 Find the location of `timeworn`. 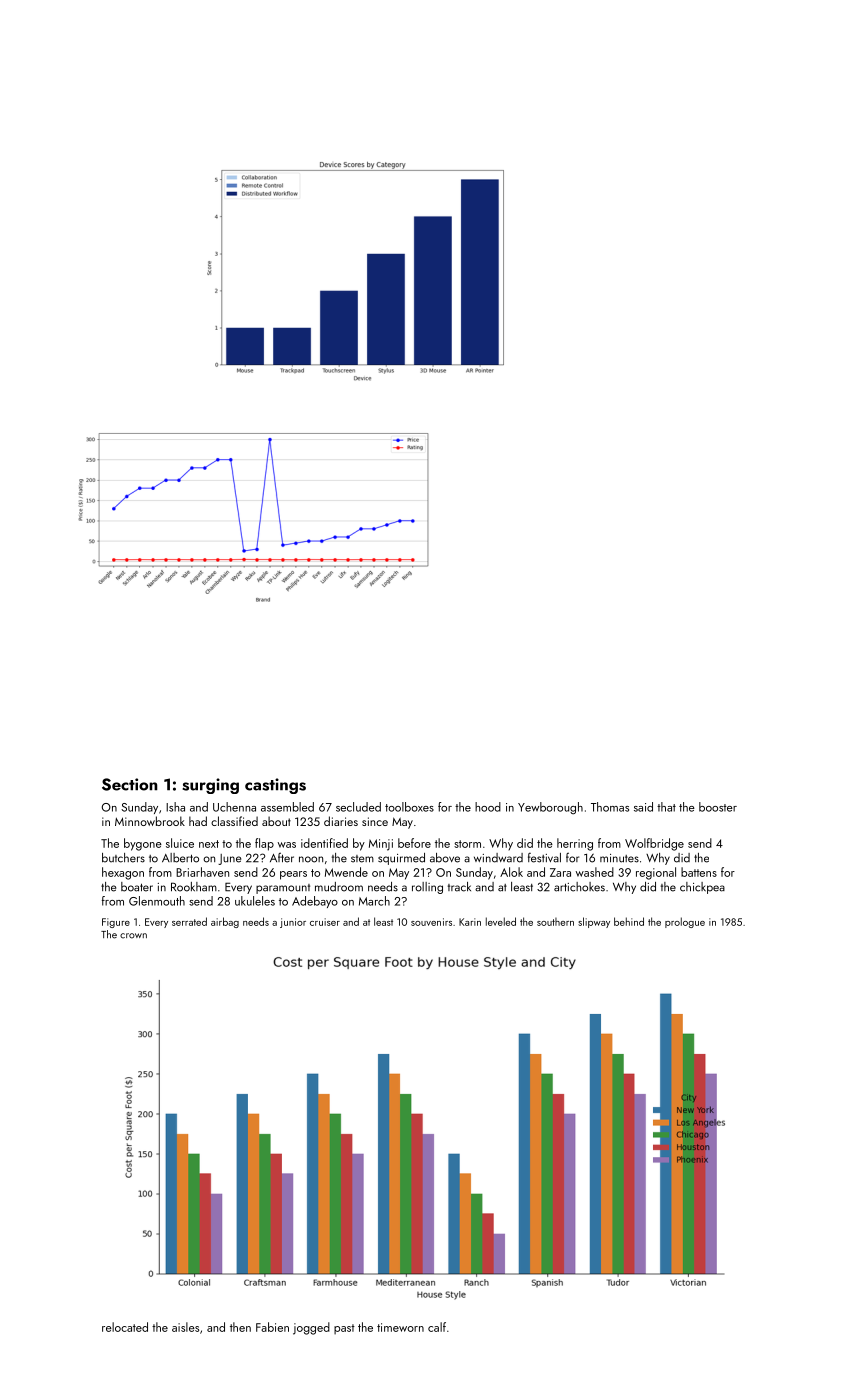

timeworn is located at coordinates (400, 1327).
